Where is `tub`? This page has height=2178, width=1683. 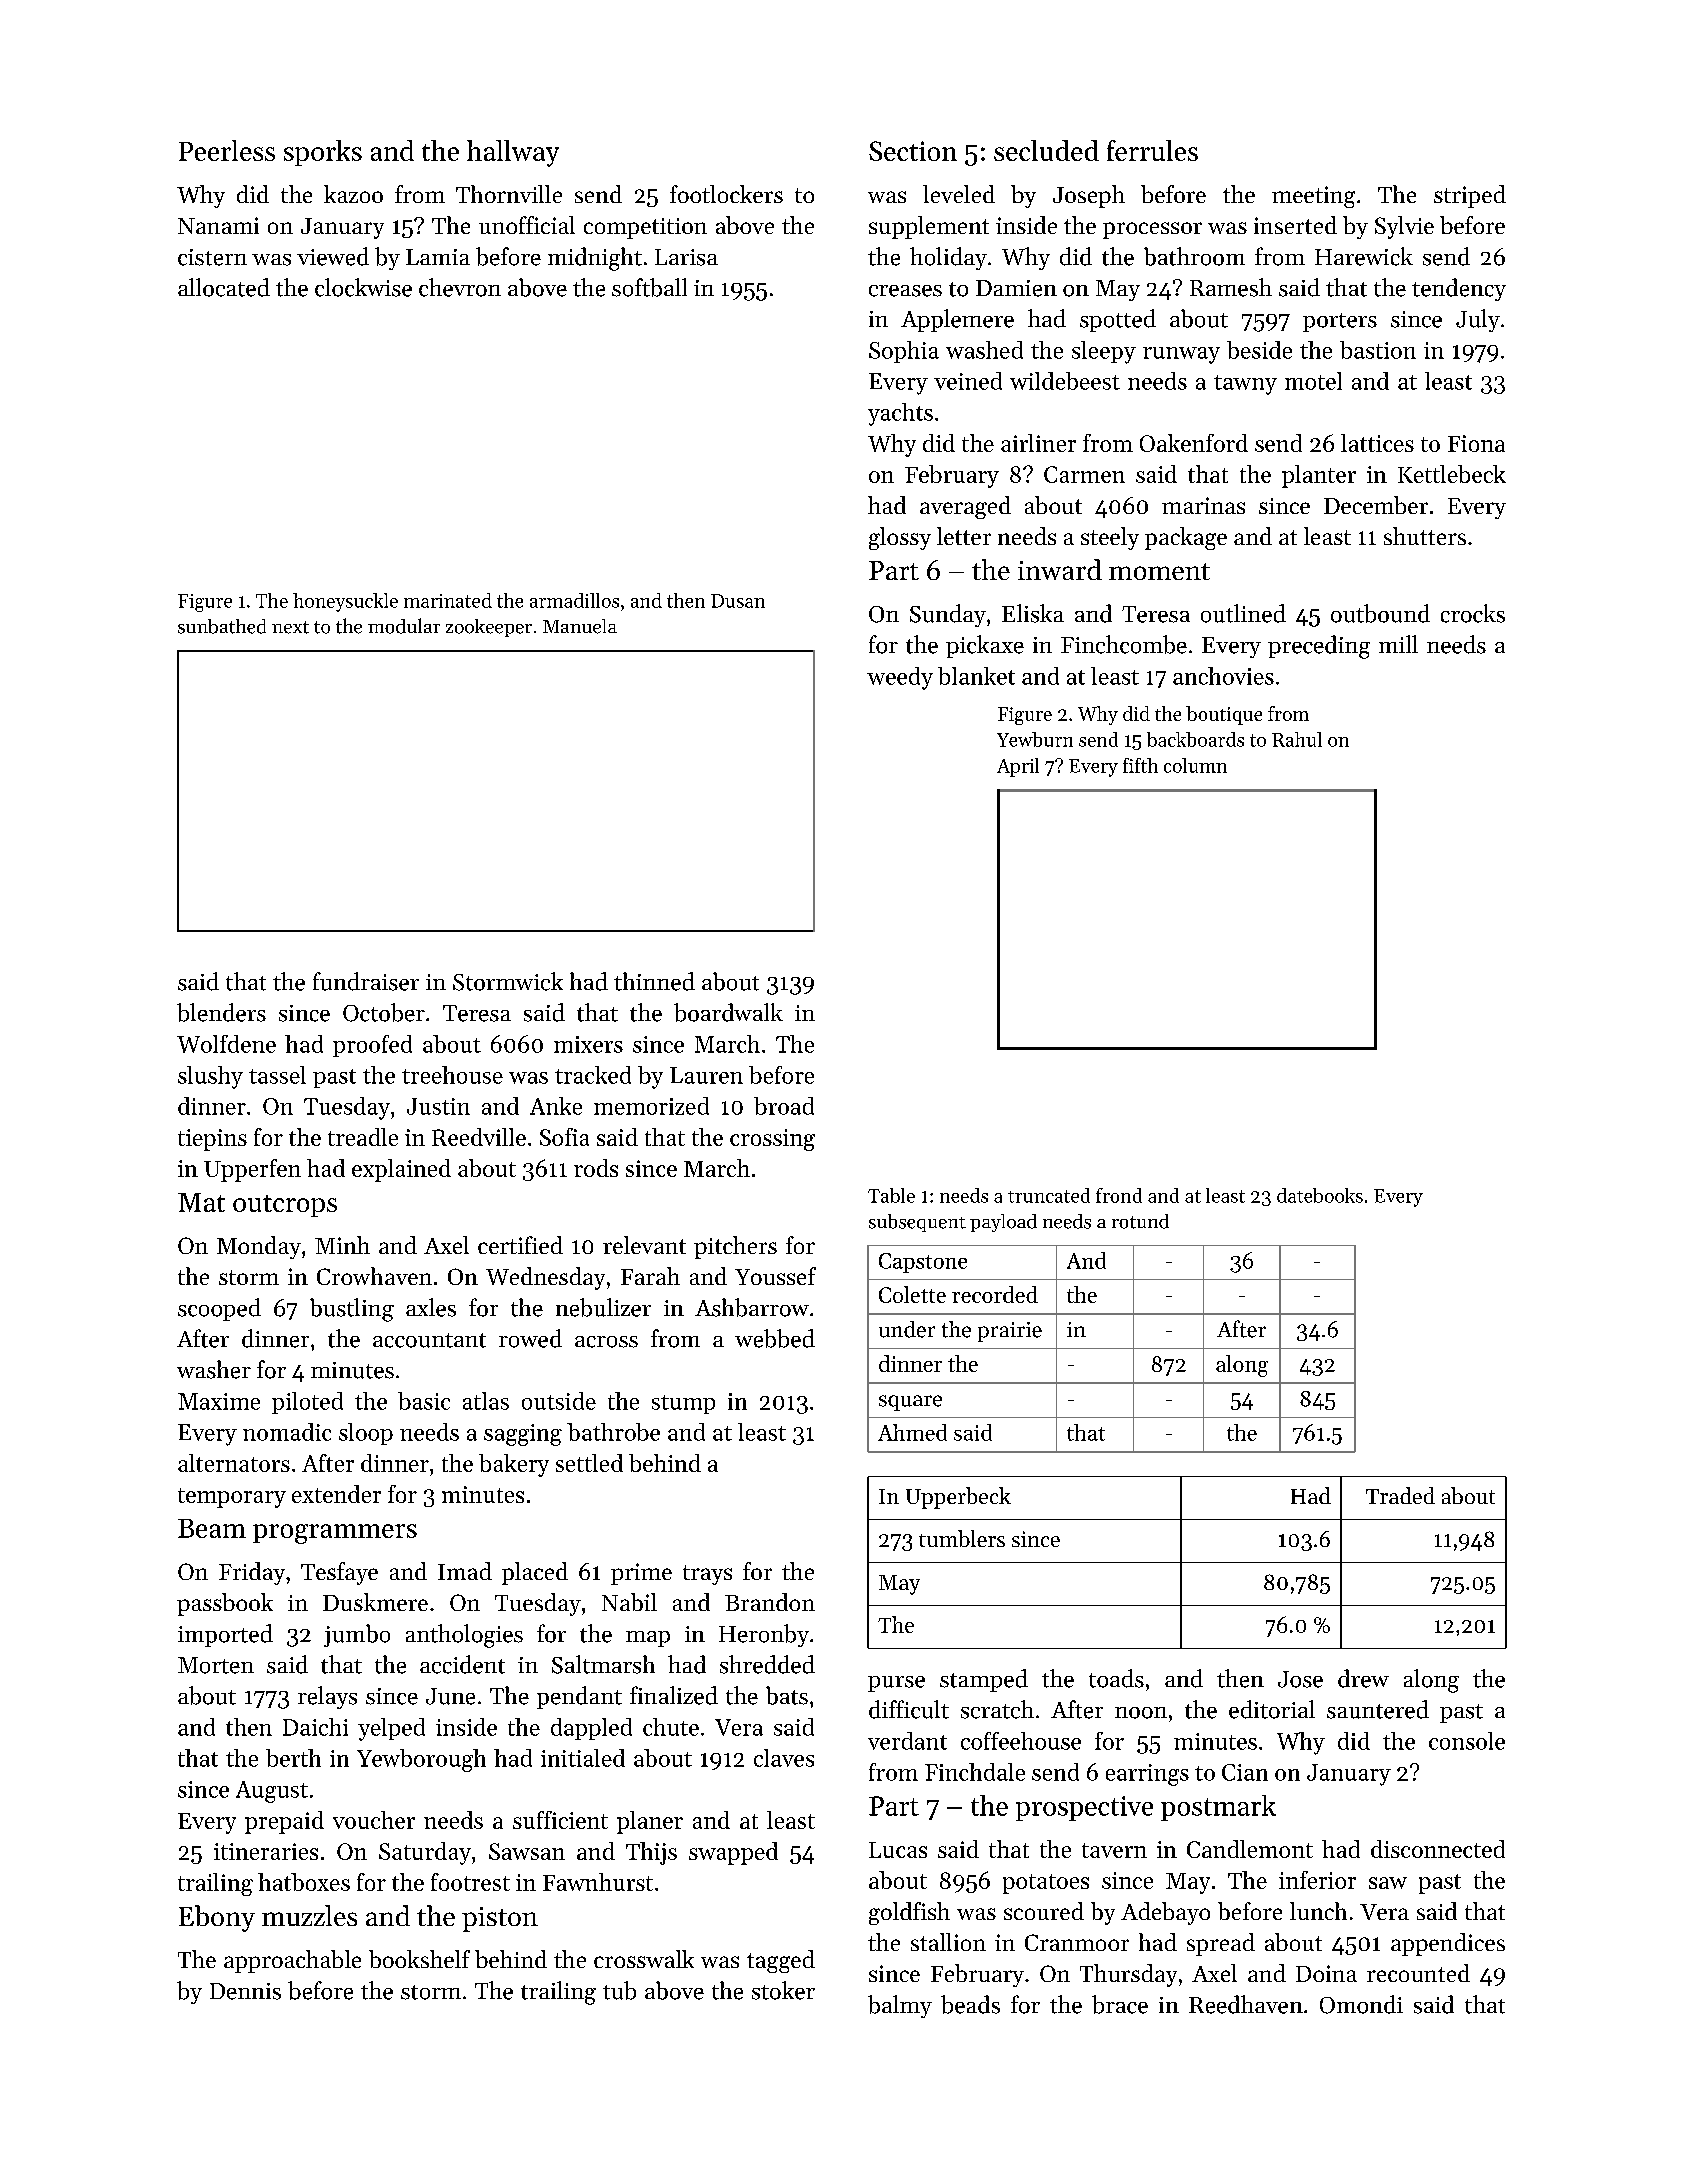 tub is located at coordinates (619, 1990).
